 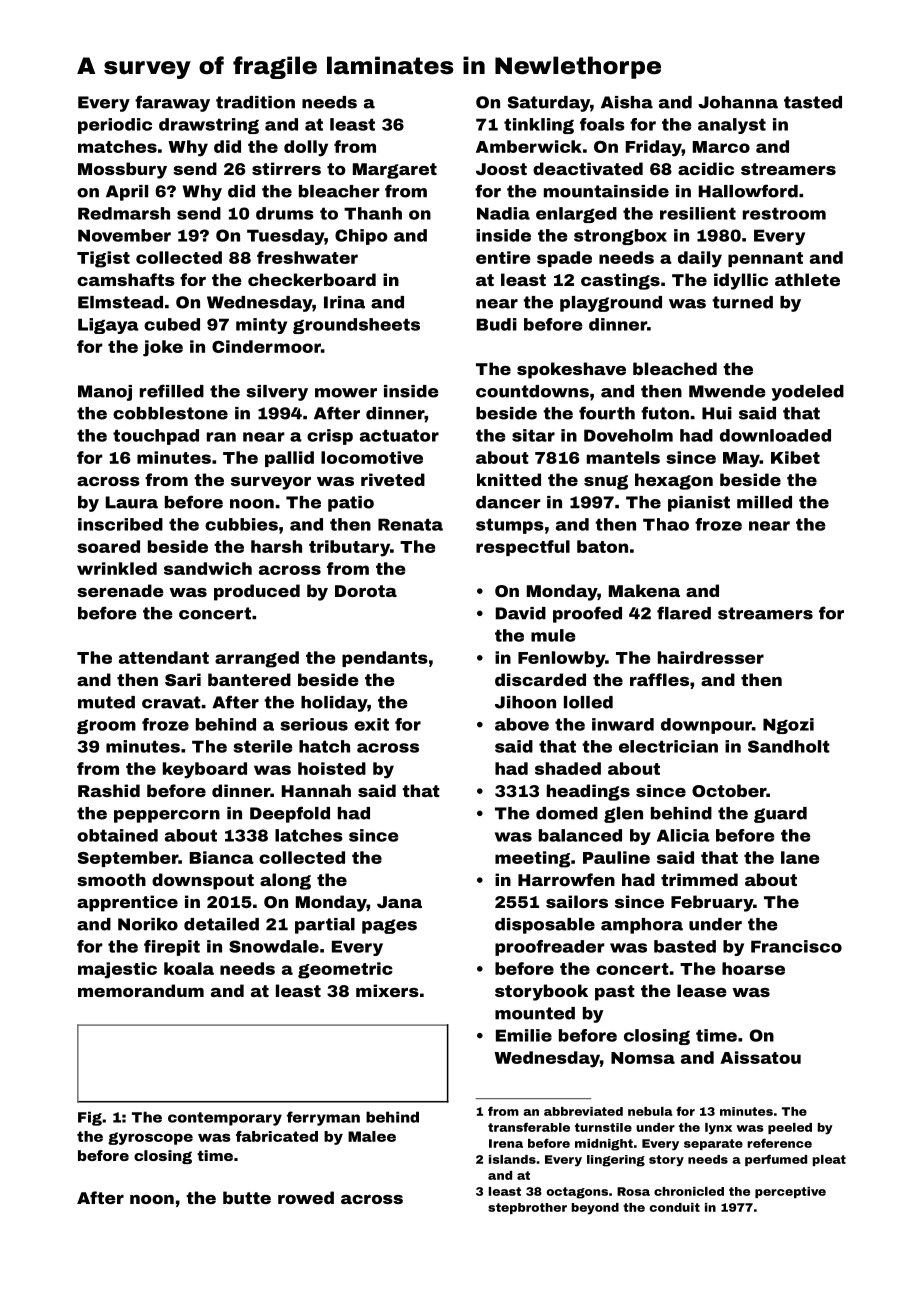 I want to click on Mwende, so click(x=727, y=391).
